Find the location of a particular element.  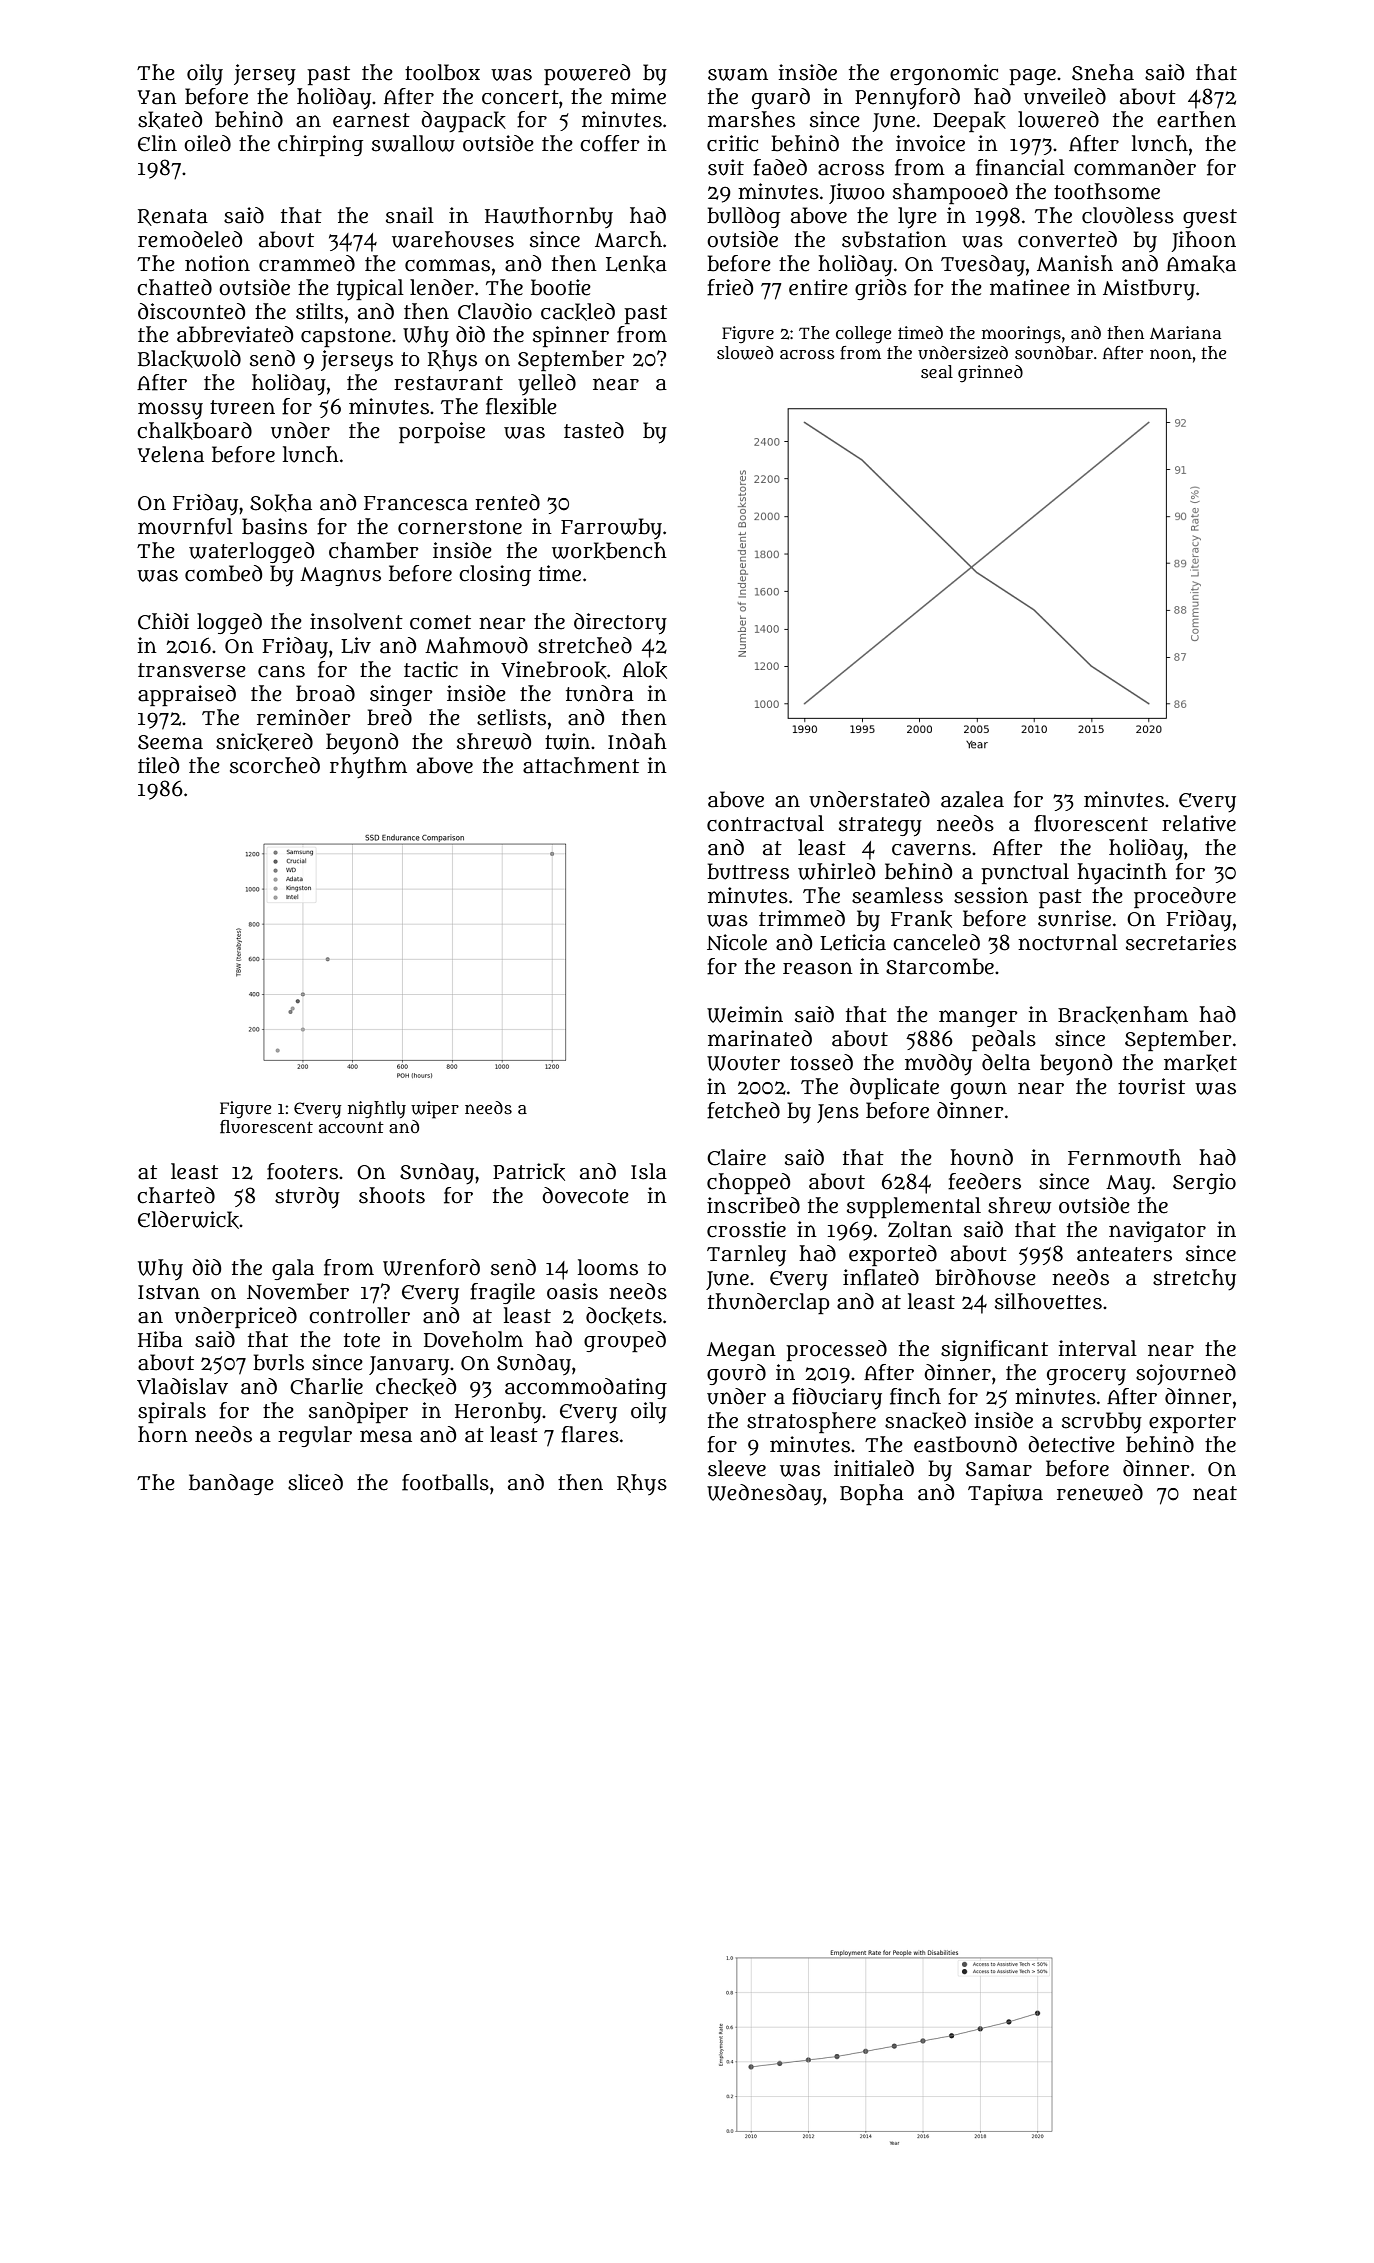

toolbox is located at coordinates (442, 72).
